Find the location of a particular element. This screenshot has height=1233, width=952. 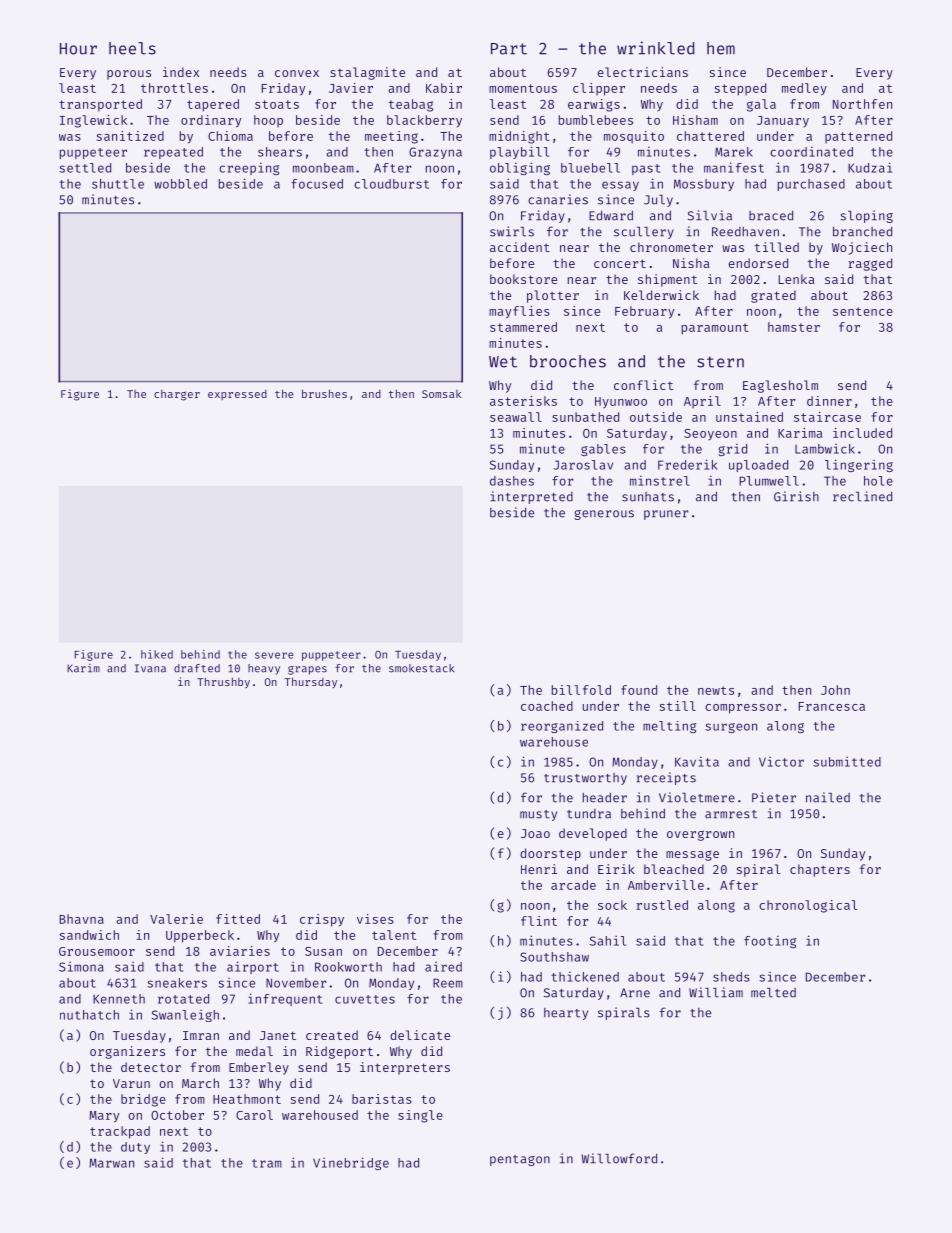

severe is located at coordinates (274, 655).
